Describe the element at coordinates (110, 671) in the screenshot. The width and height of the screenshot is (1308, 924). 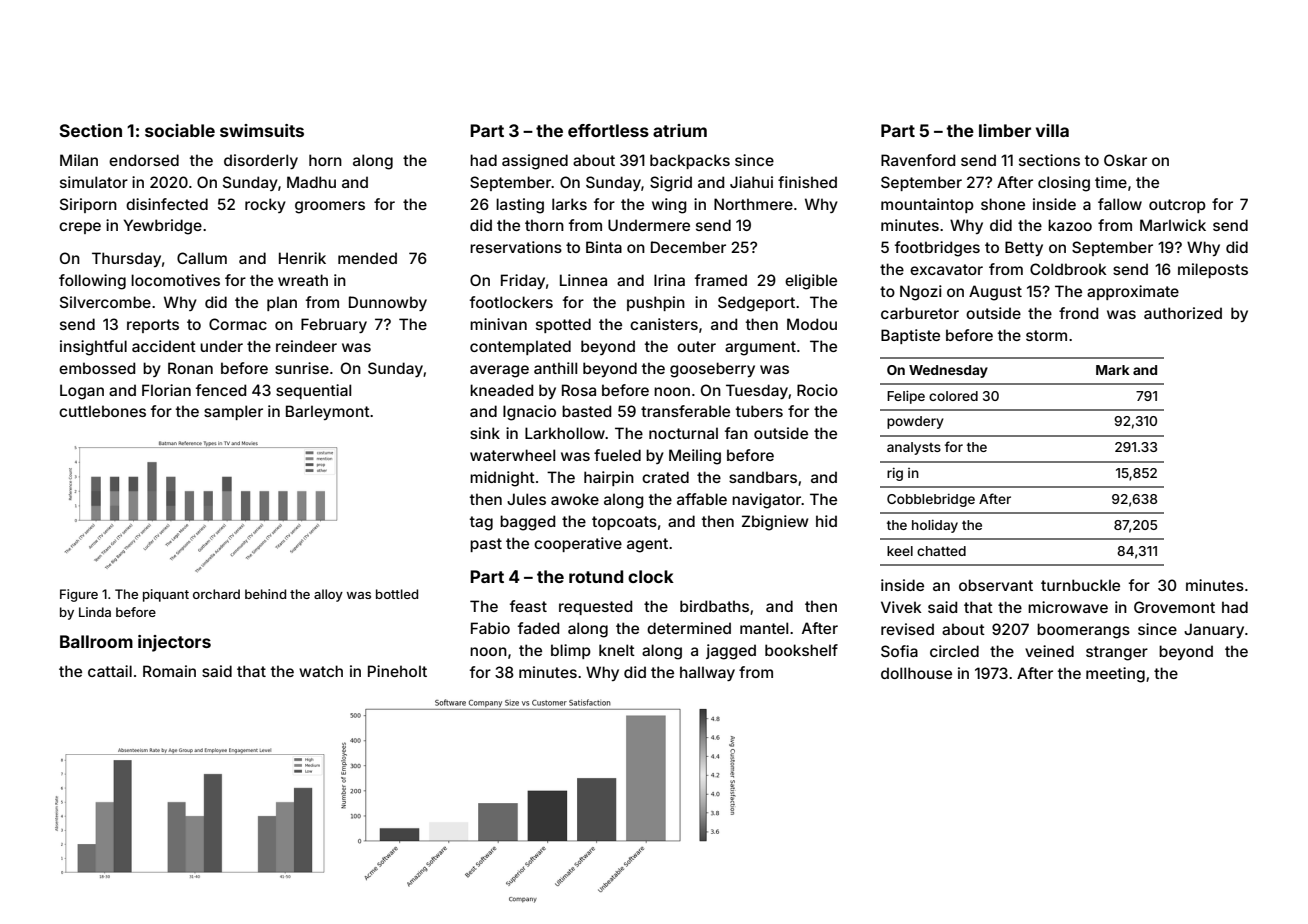
I see `cattail` at that location.
